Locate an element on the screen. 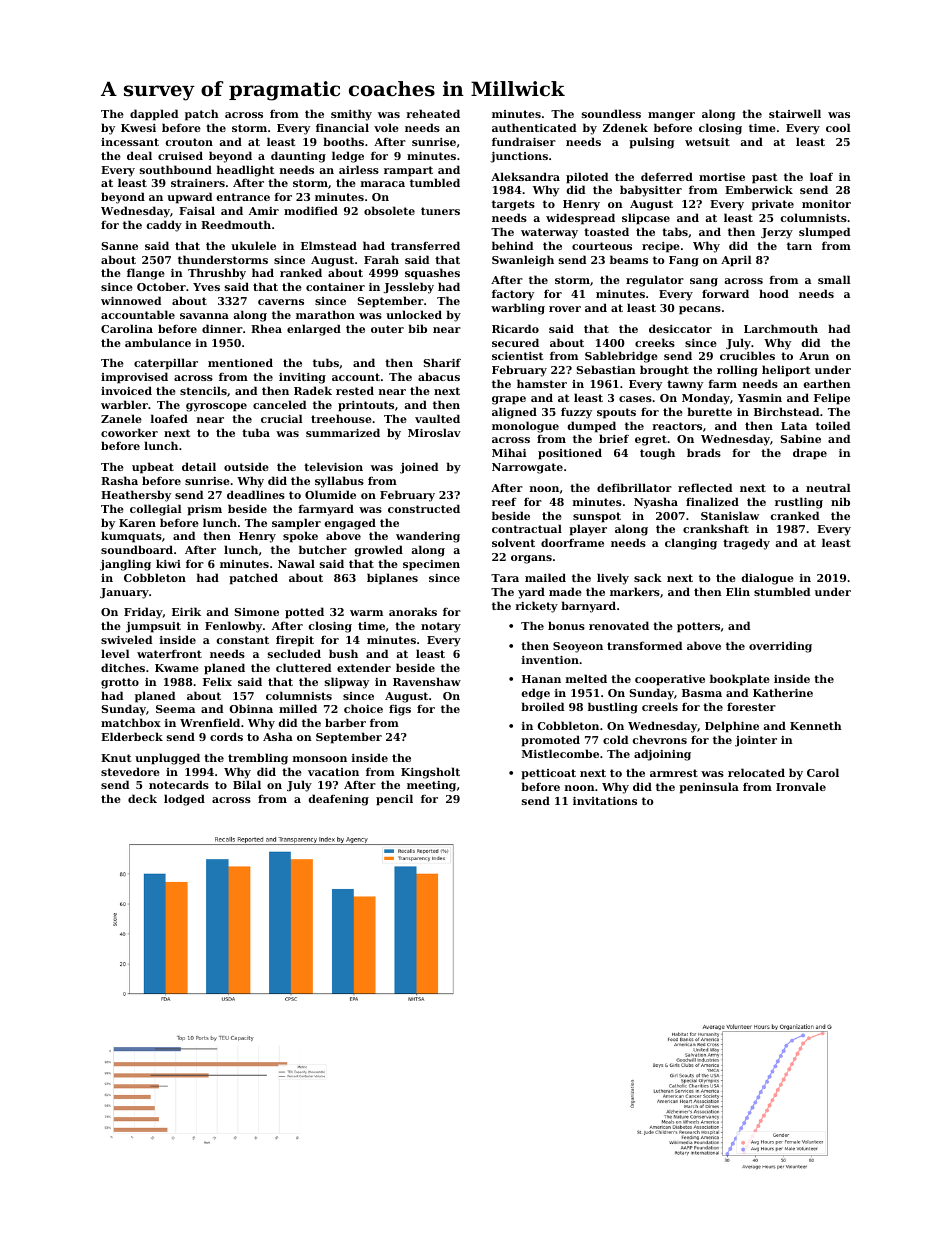 The height and width of the screenshot is (1233, 952). smithy is located at coordinates (351, 115).
